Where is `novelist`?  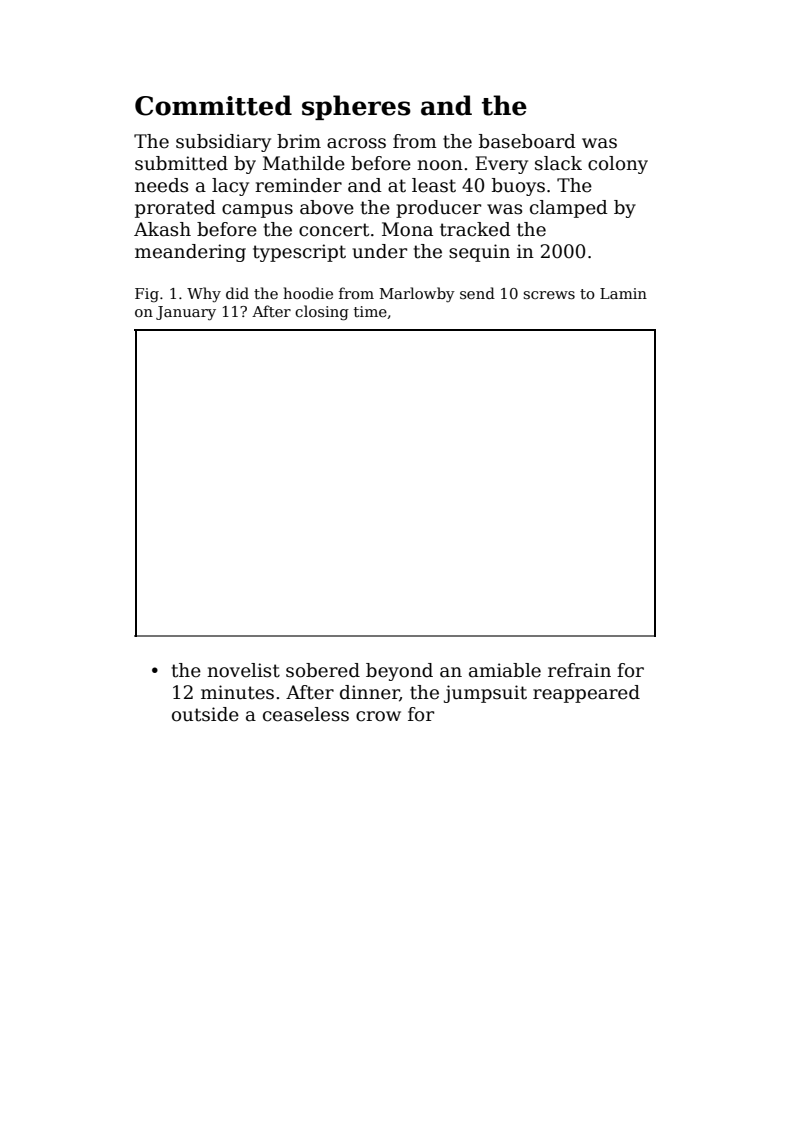 novelist is located at coordinates (243, 670).
